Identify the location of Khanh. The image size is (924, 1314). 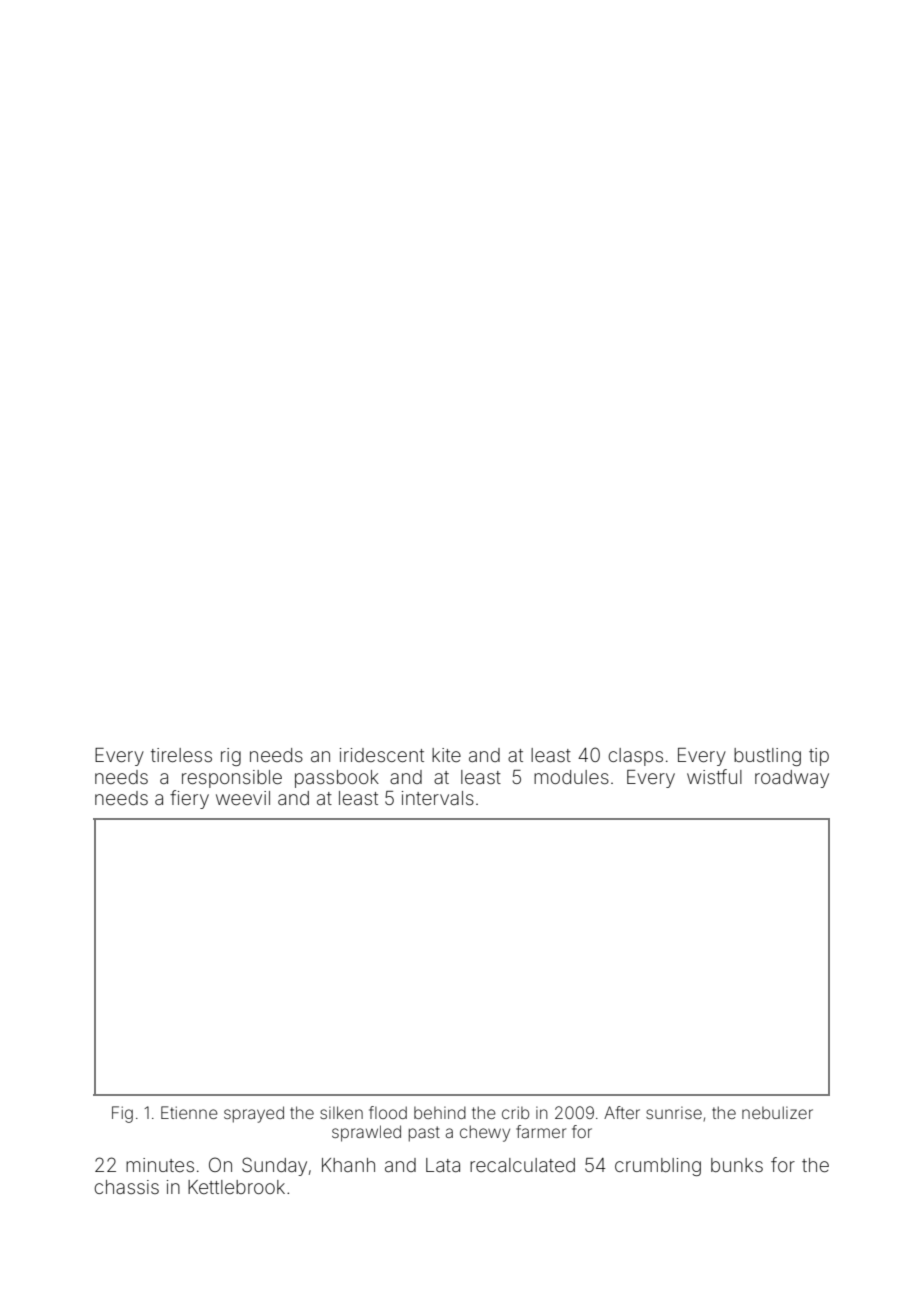
(348, 1165).
